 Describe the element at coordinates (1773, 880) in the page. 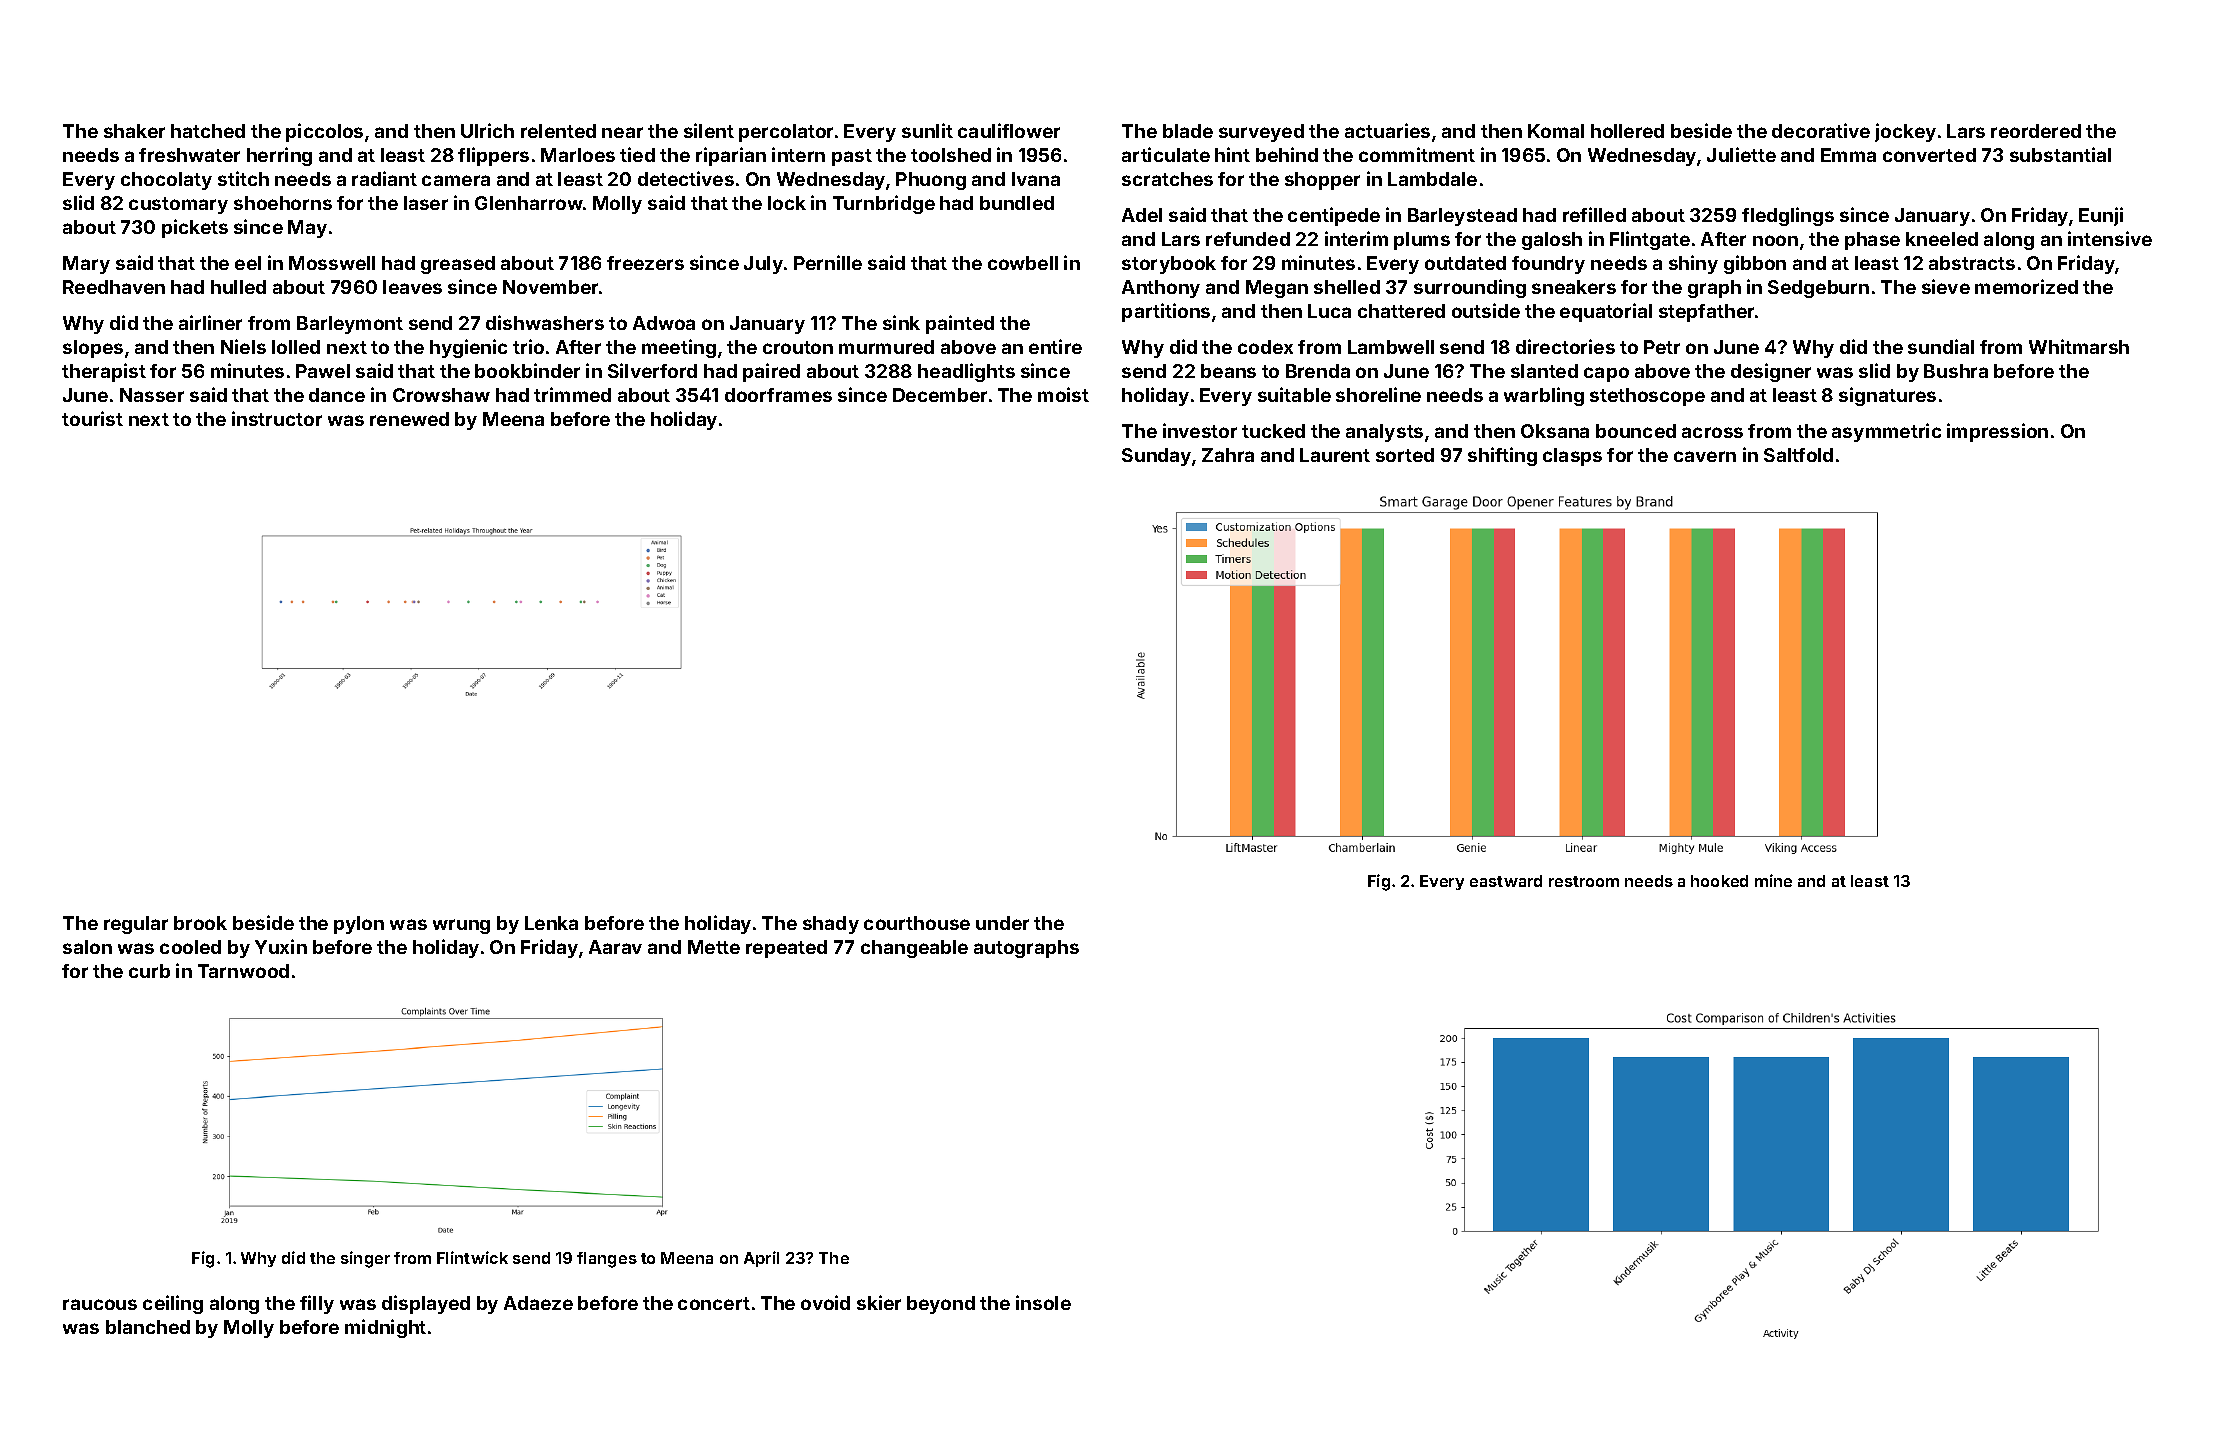

I see `mine` at that location.
